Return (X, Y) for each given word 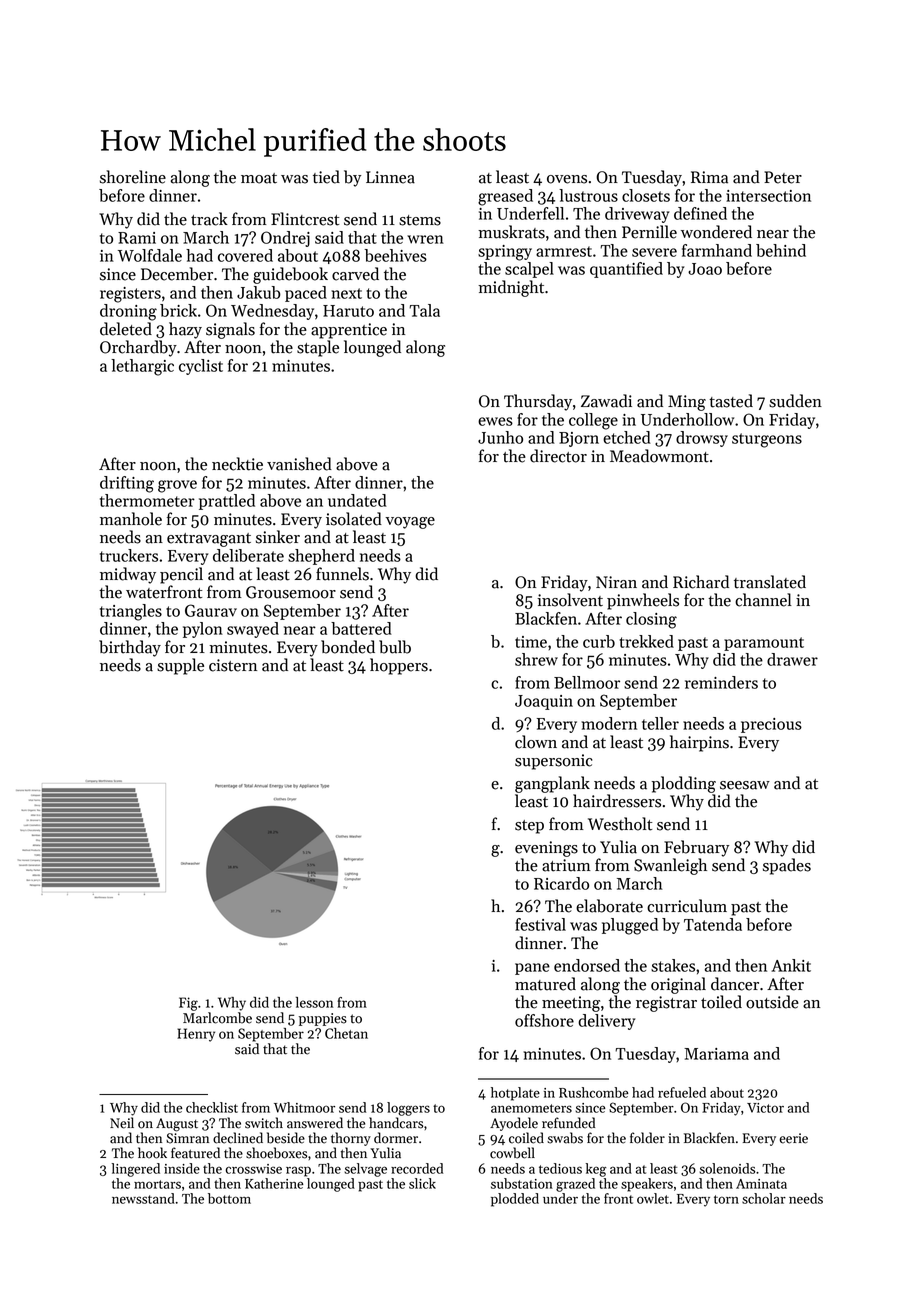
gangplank (552, 784)
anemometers (531, 1108)
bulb (395, 647)
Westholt (620, 824)
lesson (314, 1002)
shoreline (133, 177)
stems (420, 220)
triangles (131, 612)
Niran (616, 582)
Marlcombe (217, 1018)
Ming (687, 403)
